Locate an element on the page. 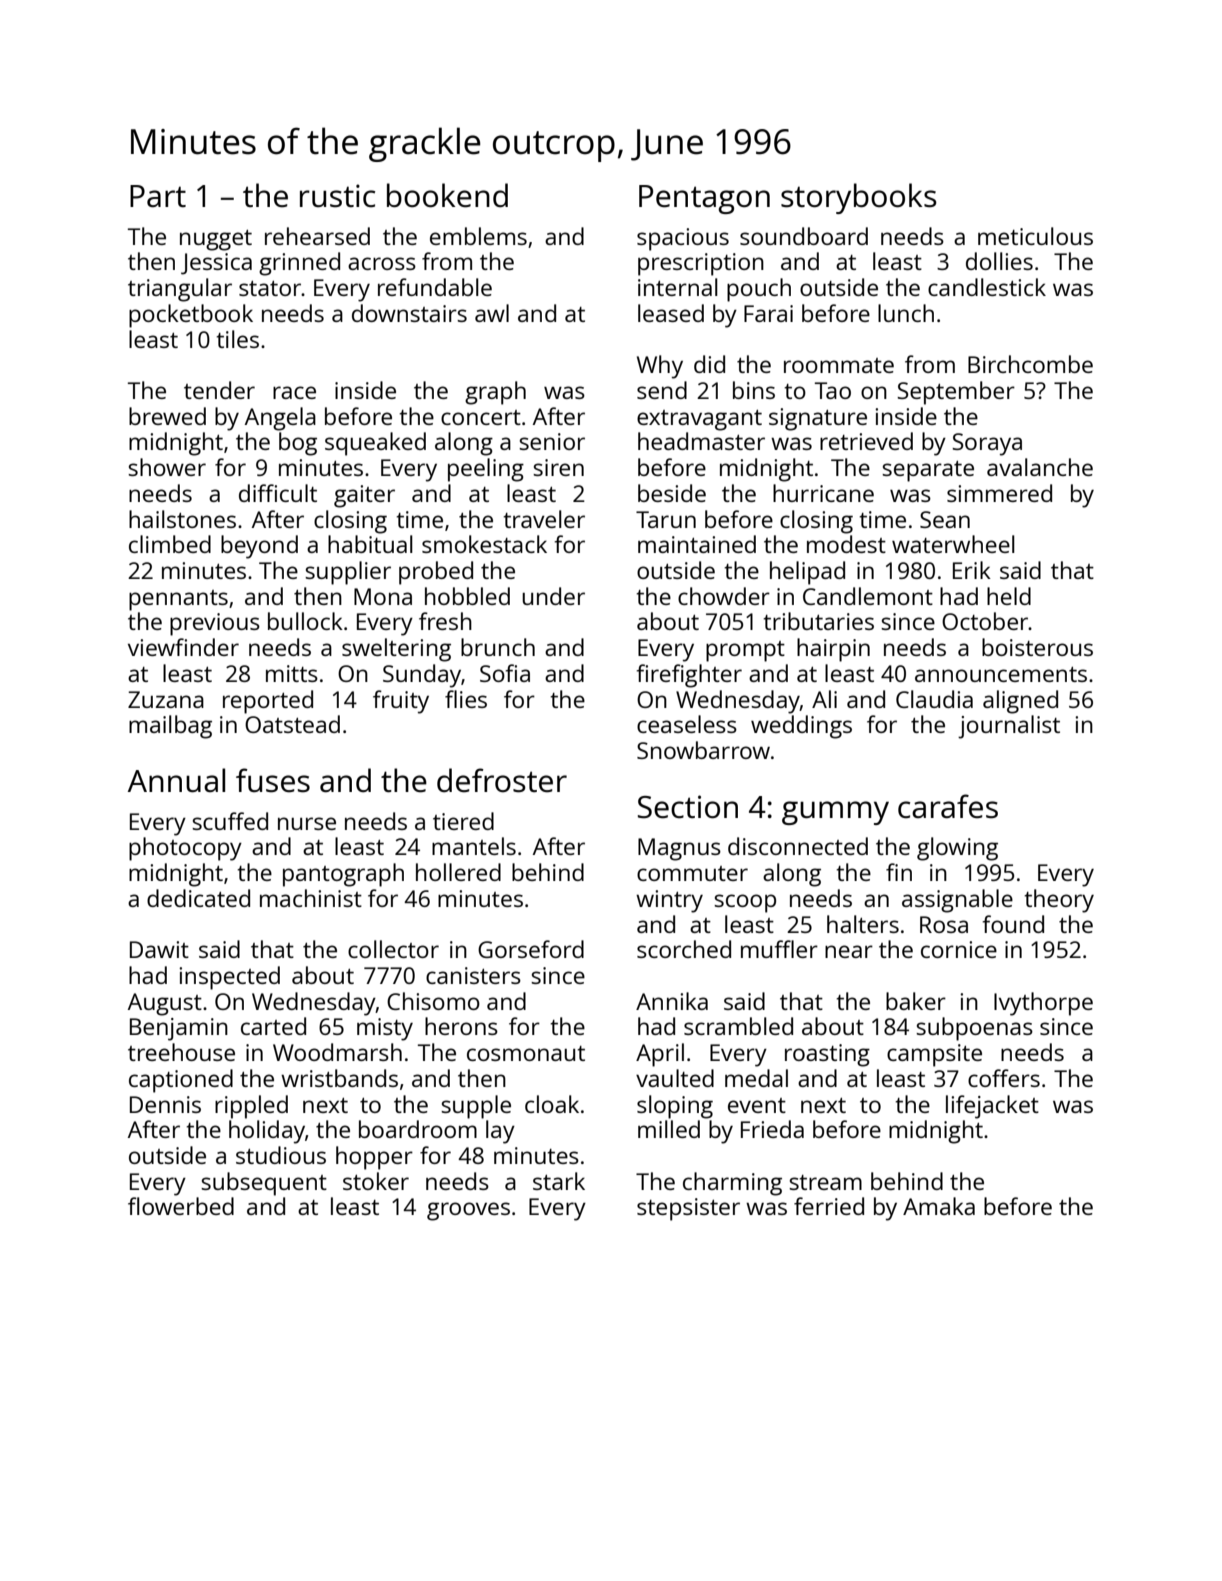  habitual is located at coordinates (370, 544).
